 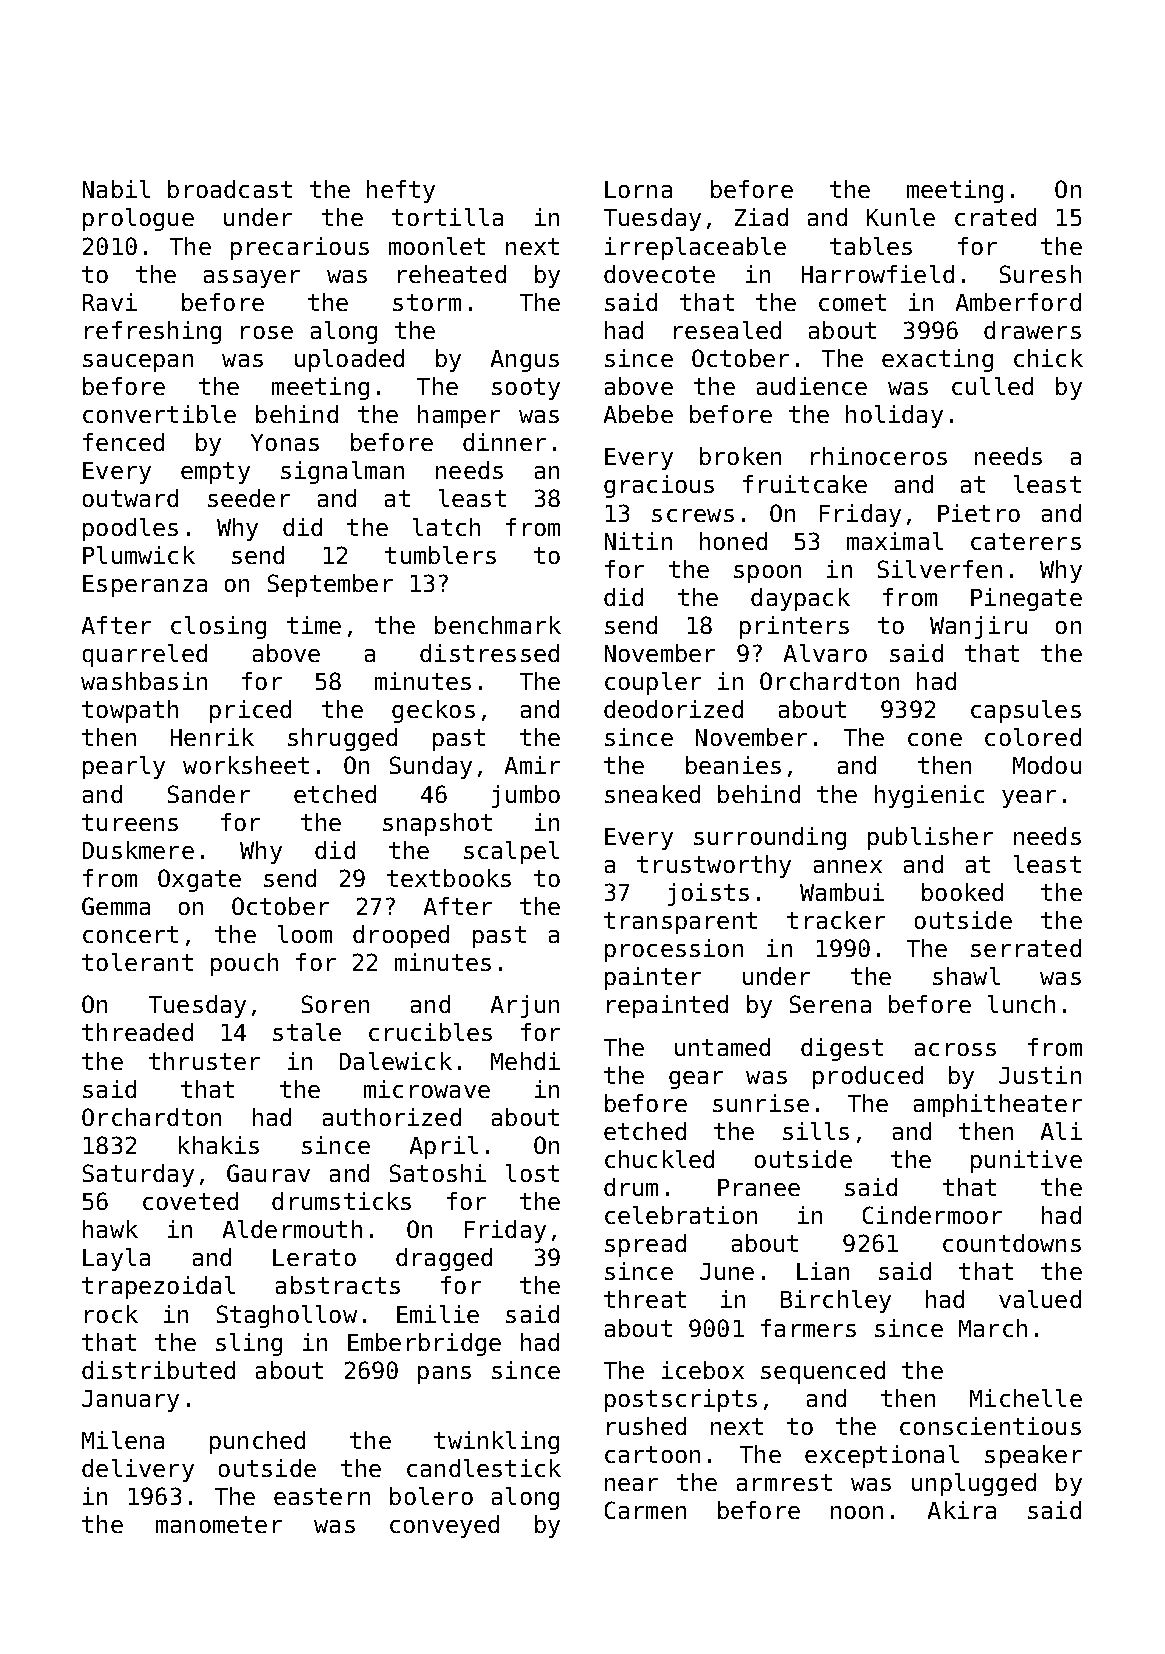 What do you see at coordinates (219, 1524) in the page?
I see `manometer` at bounding box center [219, 1524].
